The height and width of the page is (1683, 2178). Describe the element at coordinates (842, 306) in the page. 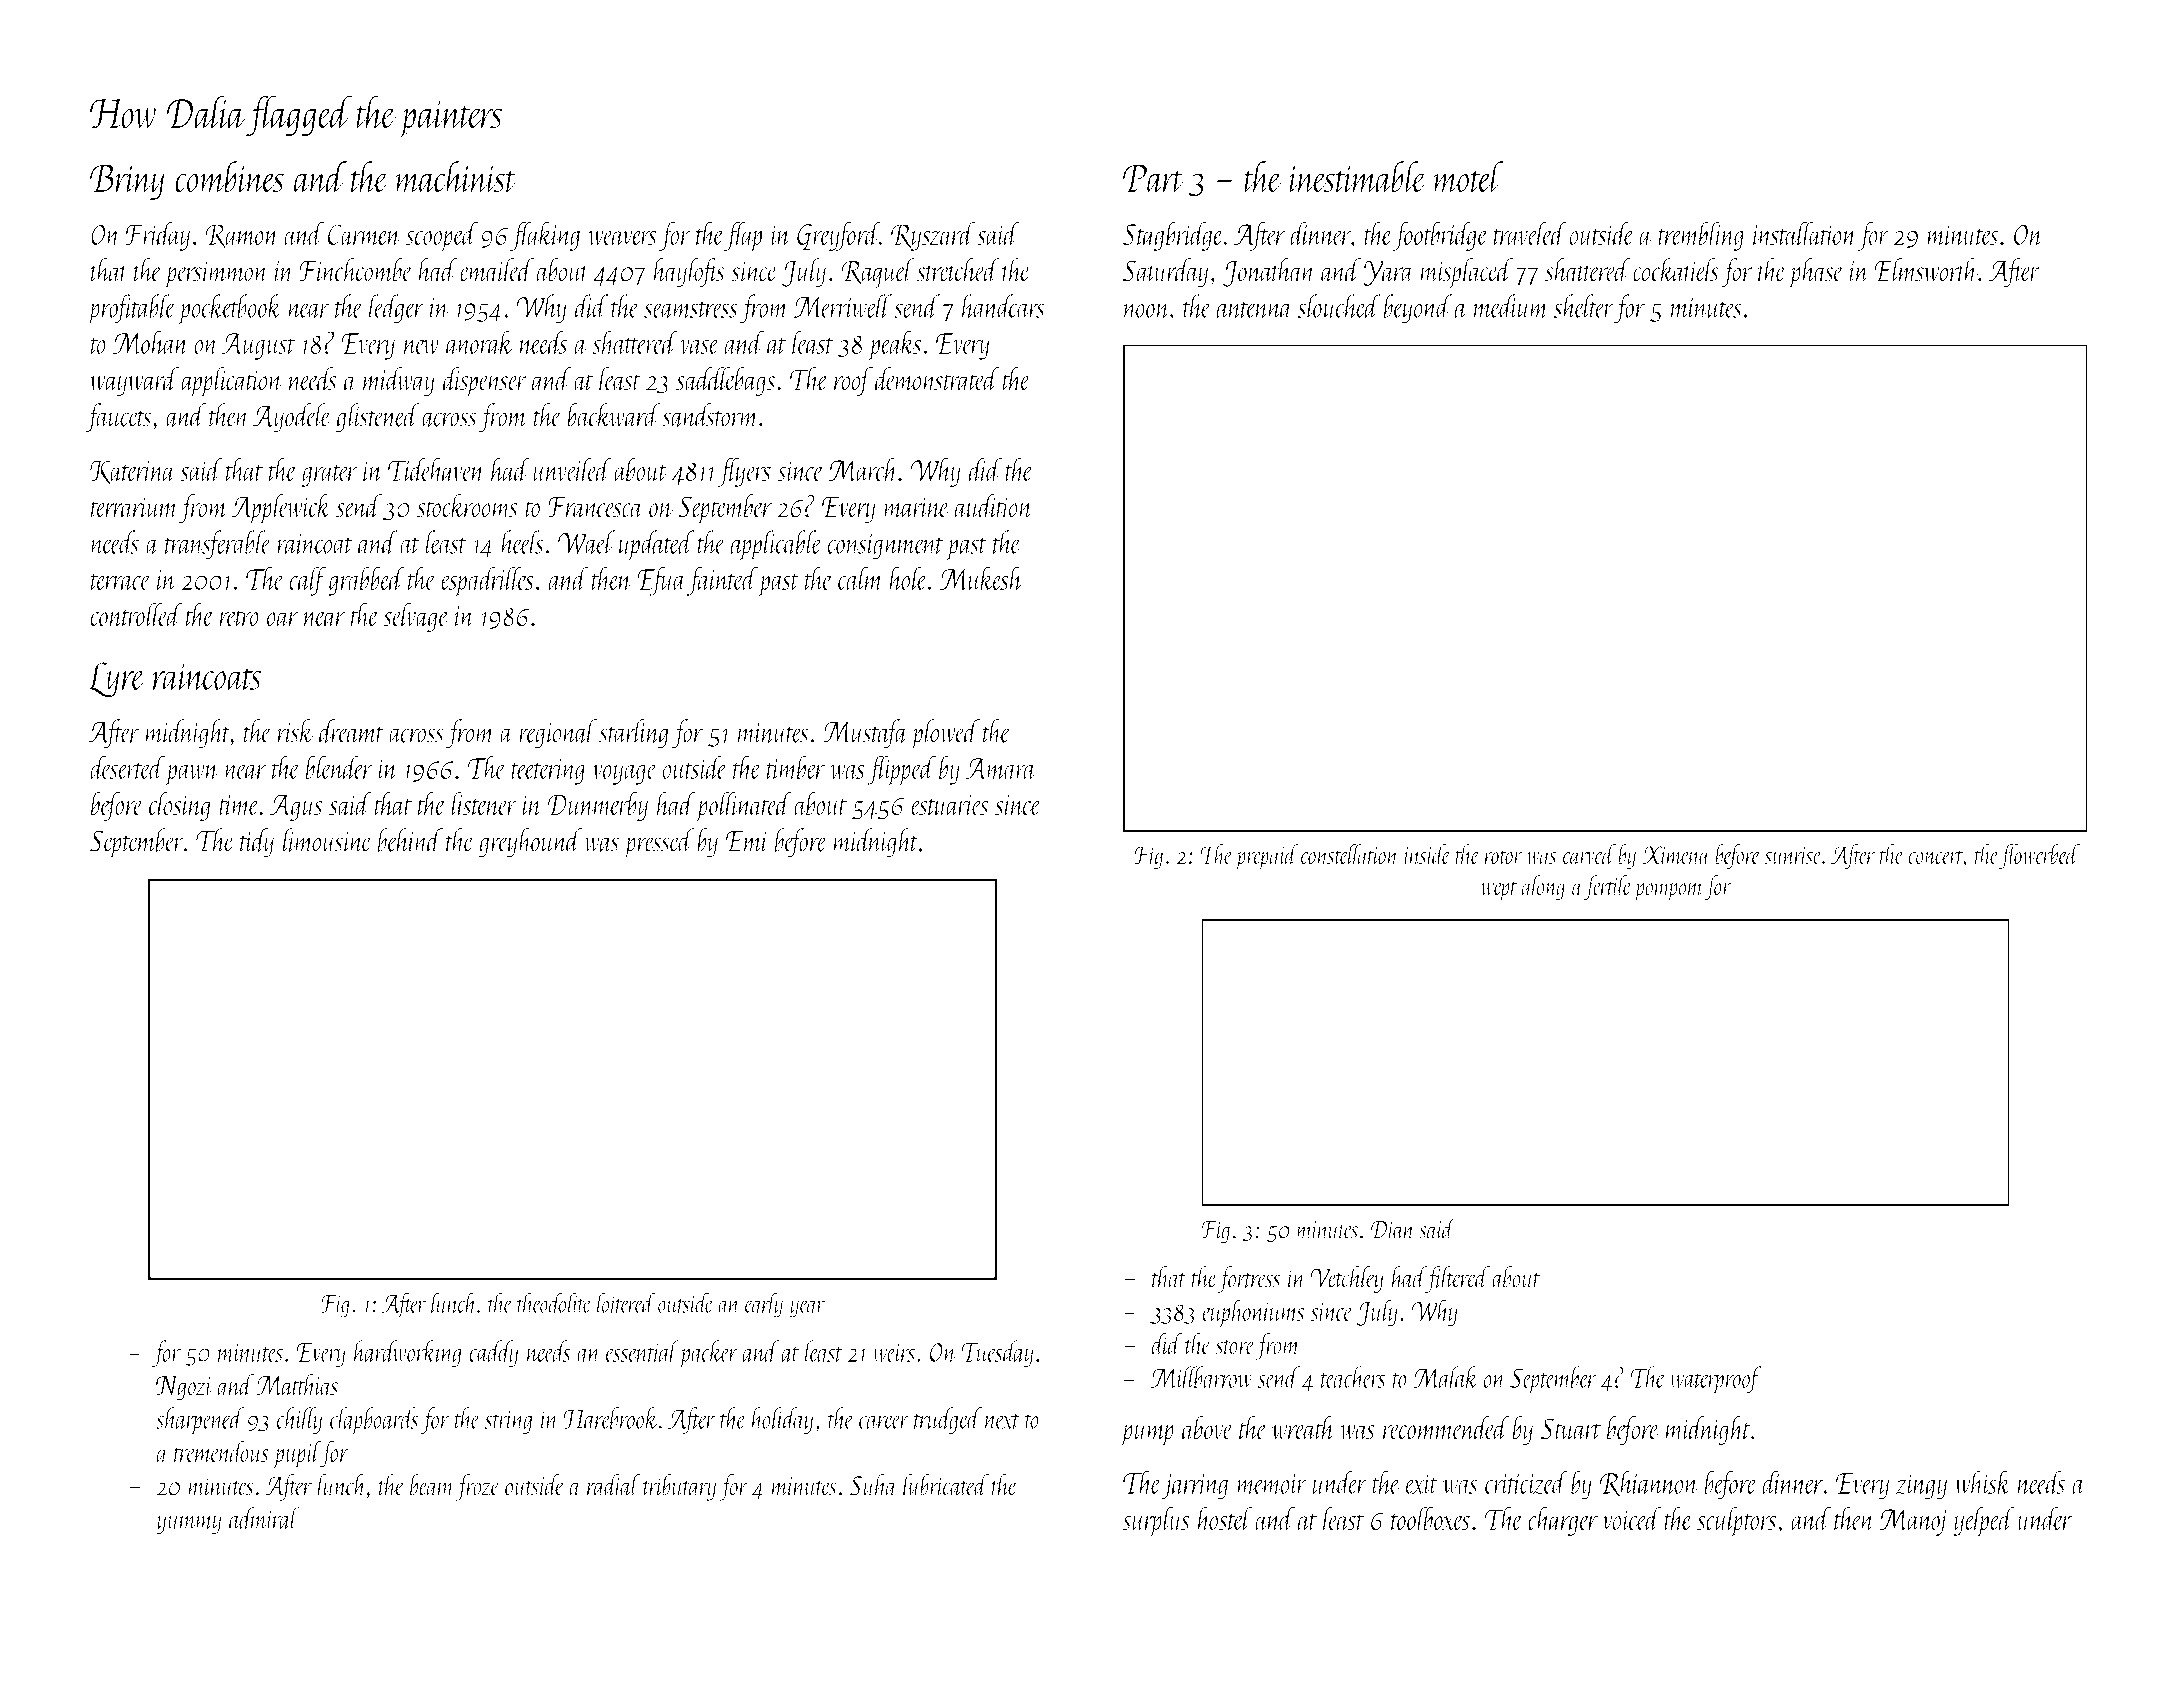

I see `Merriwell` at that location.
